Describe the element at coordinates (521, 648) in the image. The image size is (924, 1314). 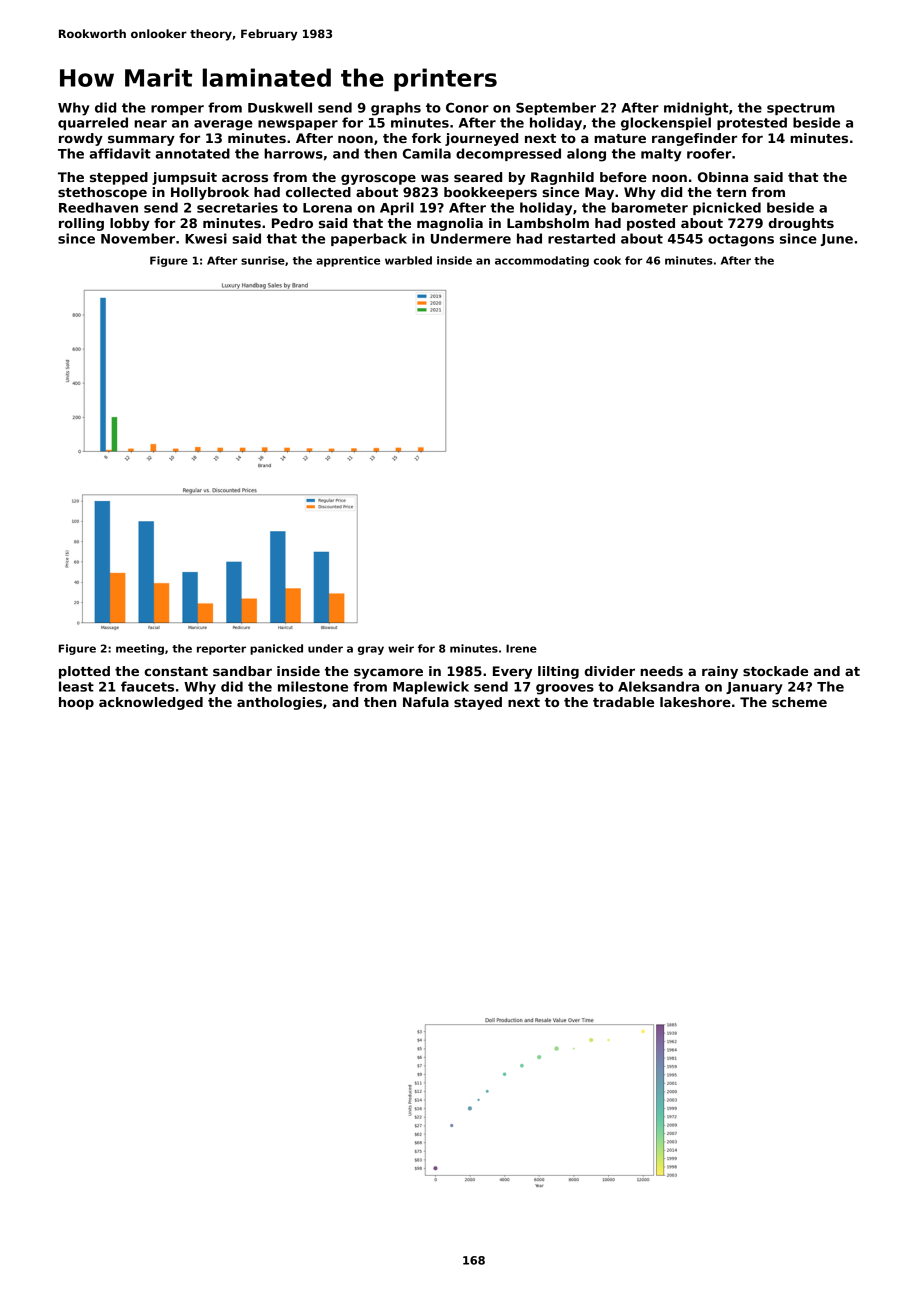
I see `Irene` at that location.
